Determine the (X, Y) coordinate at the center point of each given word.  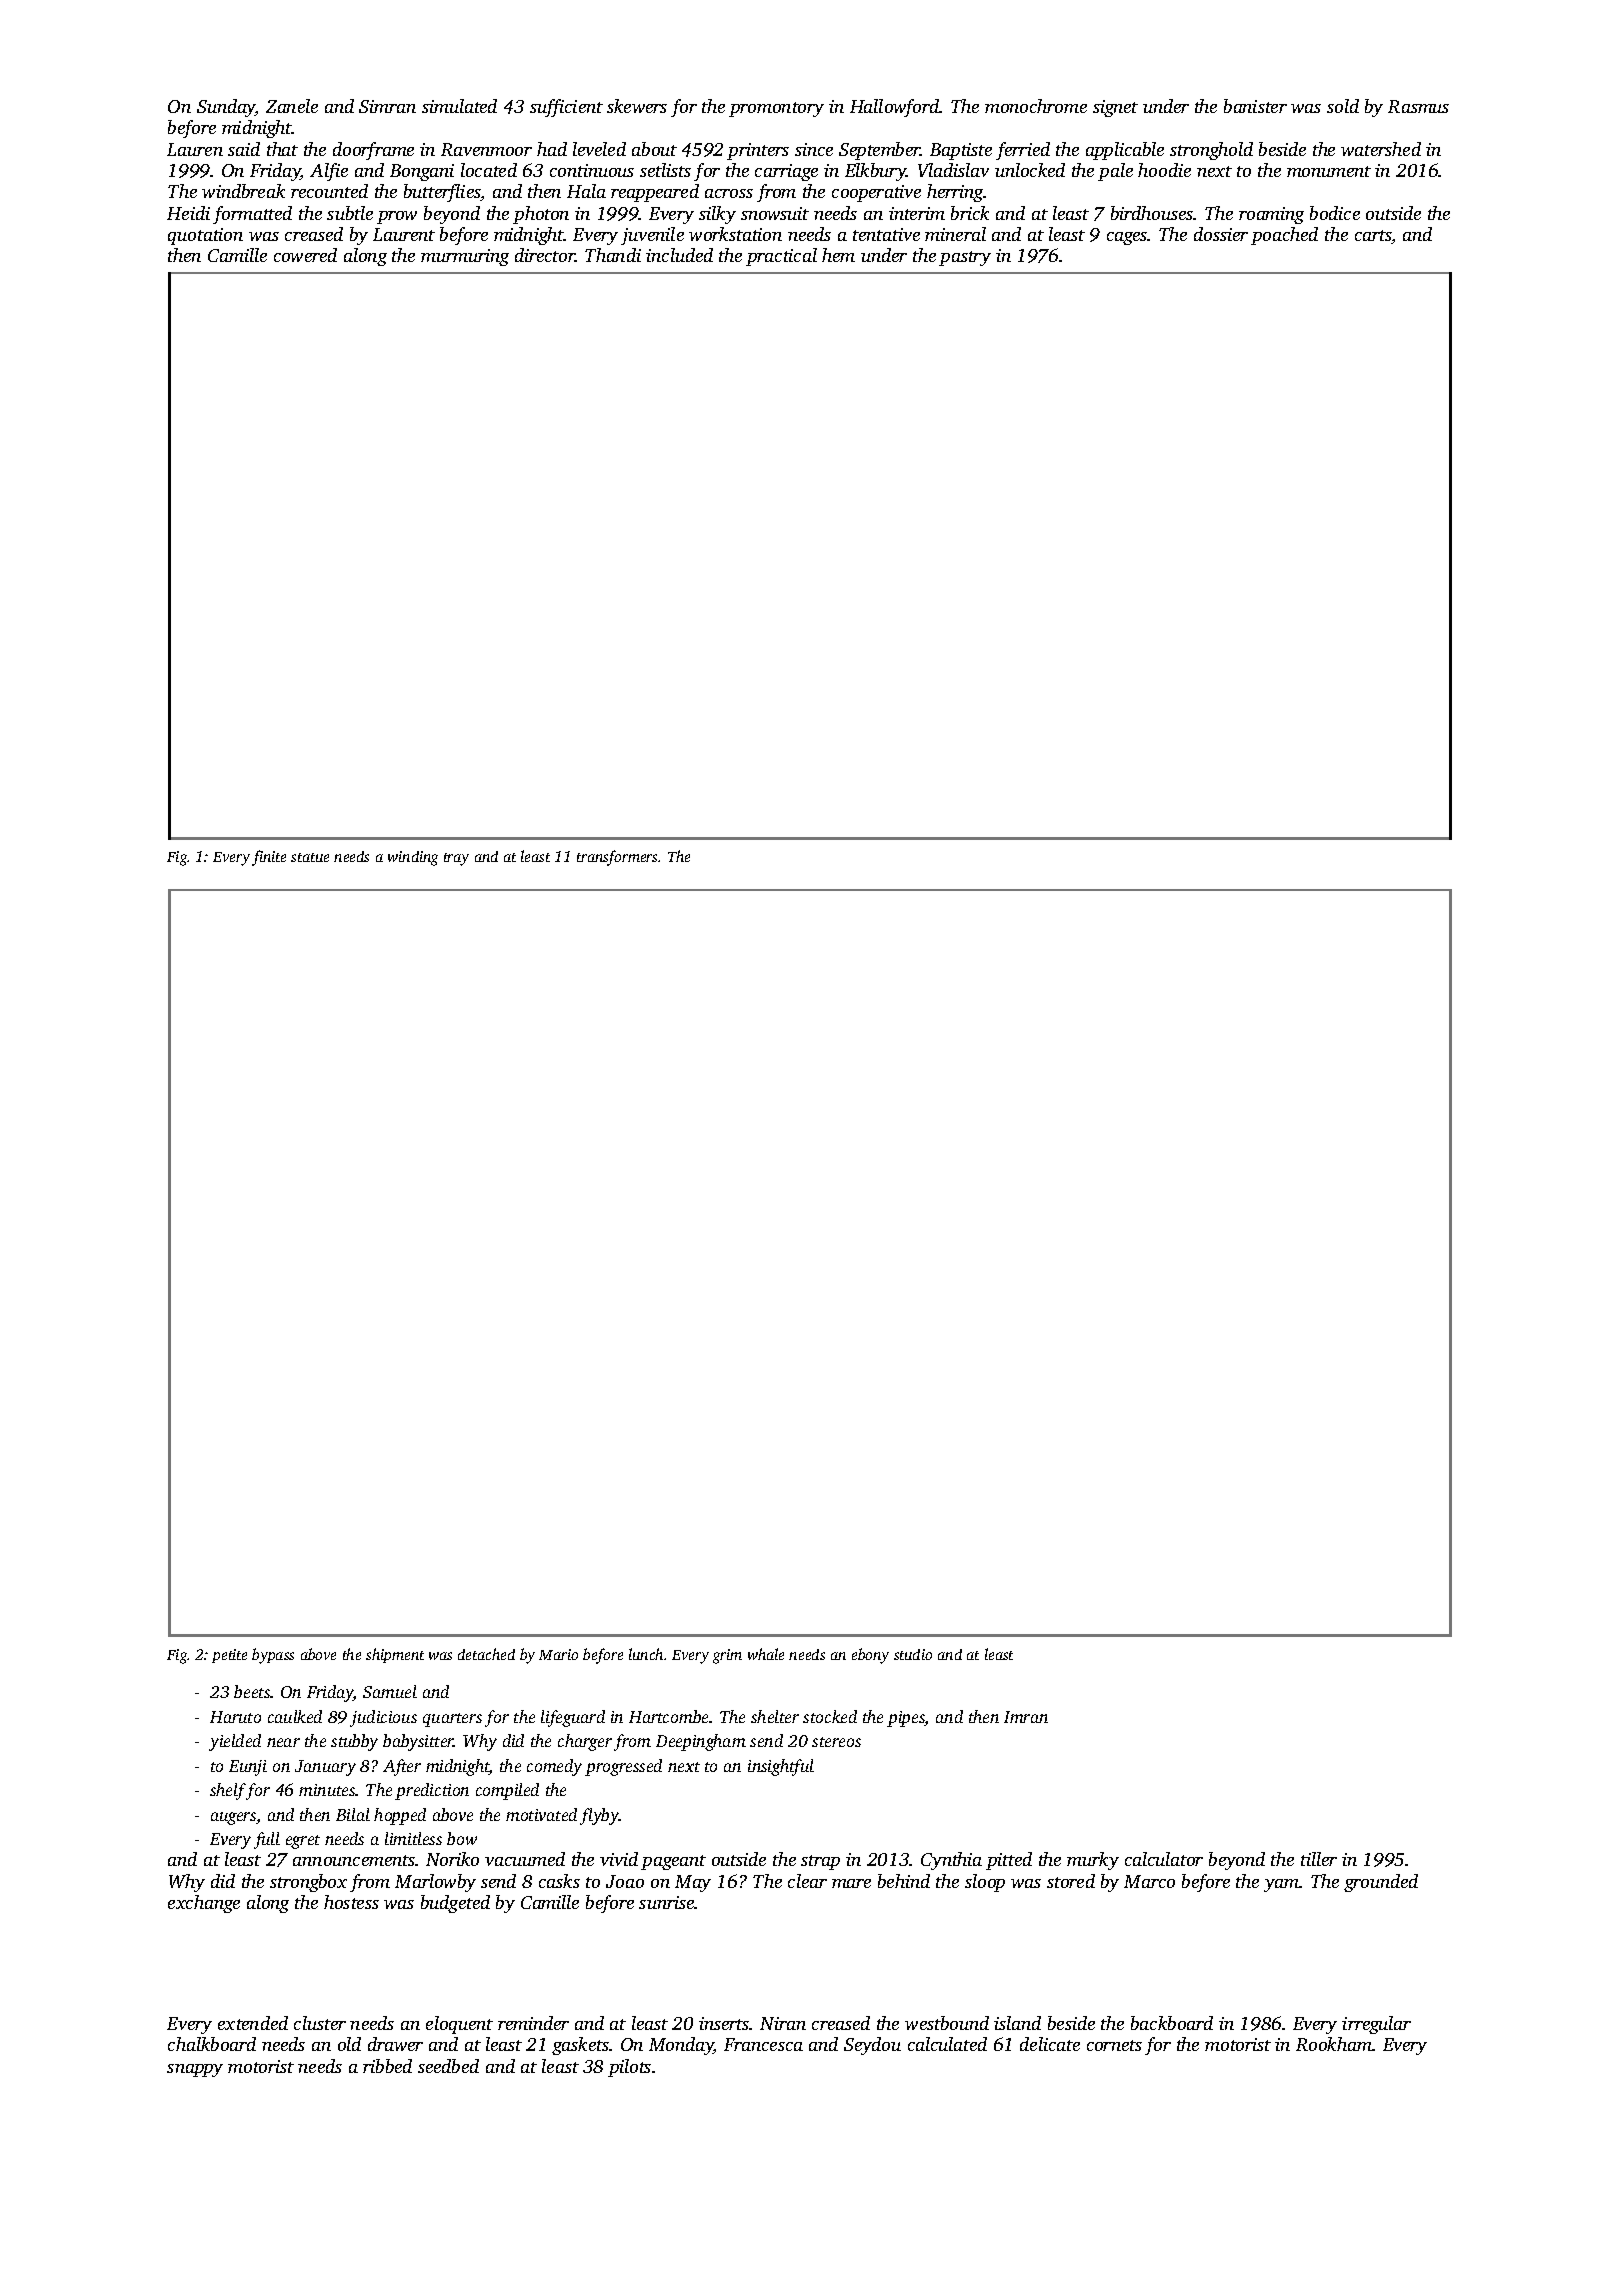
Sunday (226, 108)
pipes (906, 1719)
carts (1373, 235)
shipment (395, 1655)
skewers (637, 106)
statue (310, 857)
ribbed (387, 2066)
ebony (870, 1656)
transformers (618, 858)
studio (913, 1654)
